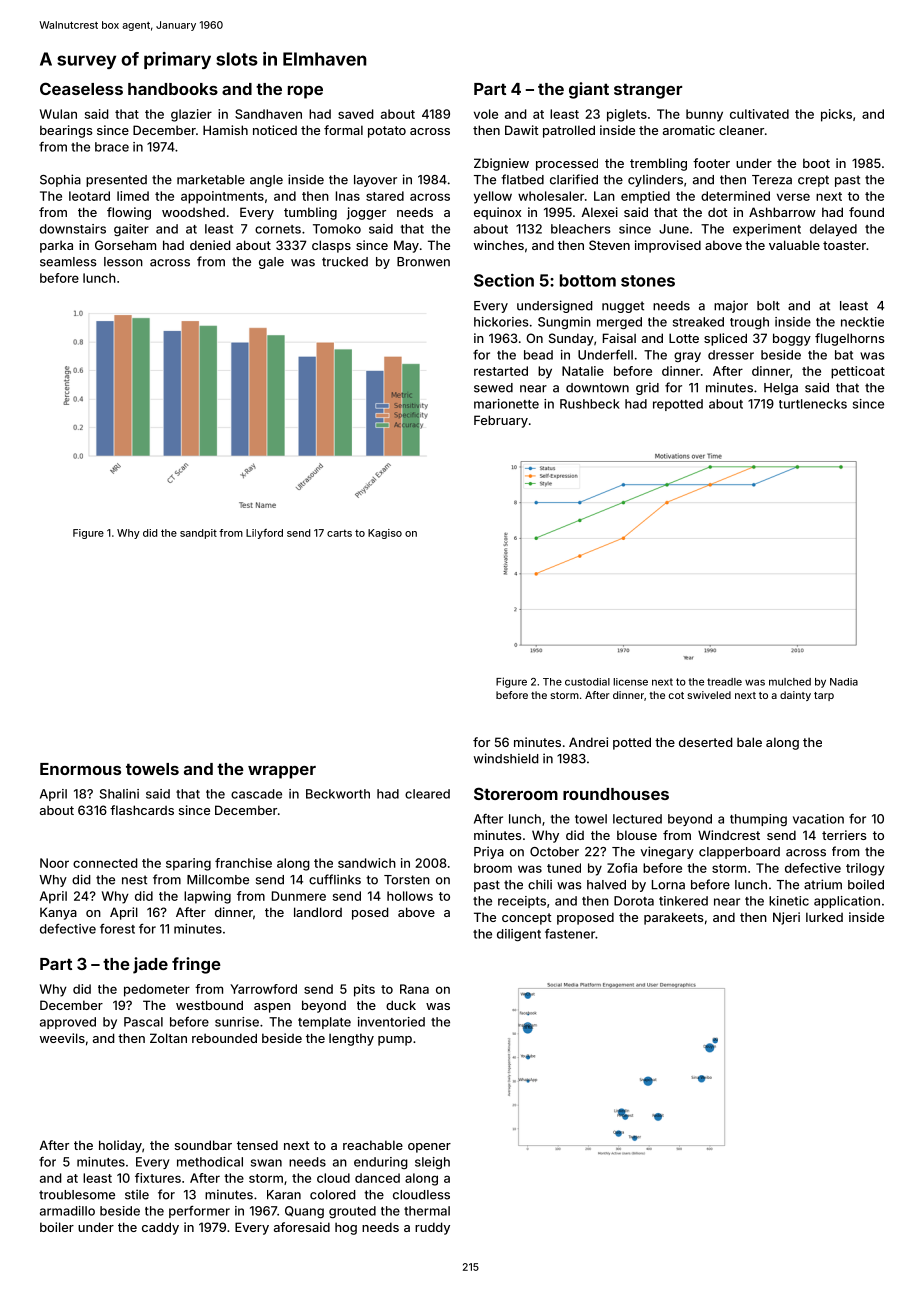 This screenshot has height=1308, width=924. Describe the element at coordinates (80, 769) in the screenshot. I see `Enormous` at that location.
